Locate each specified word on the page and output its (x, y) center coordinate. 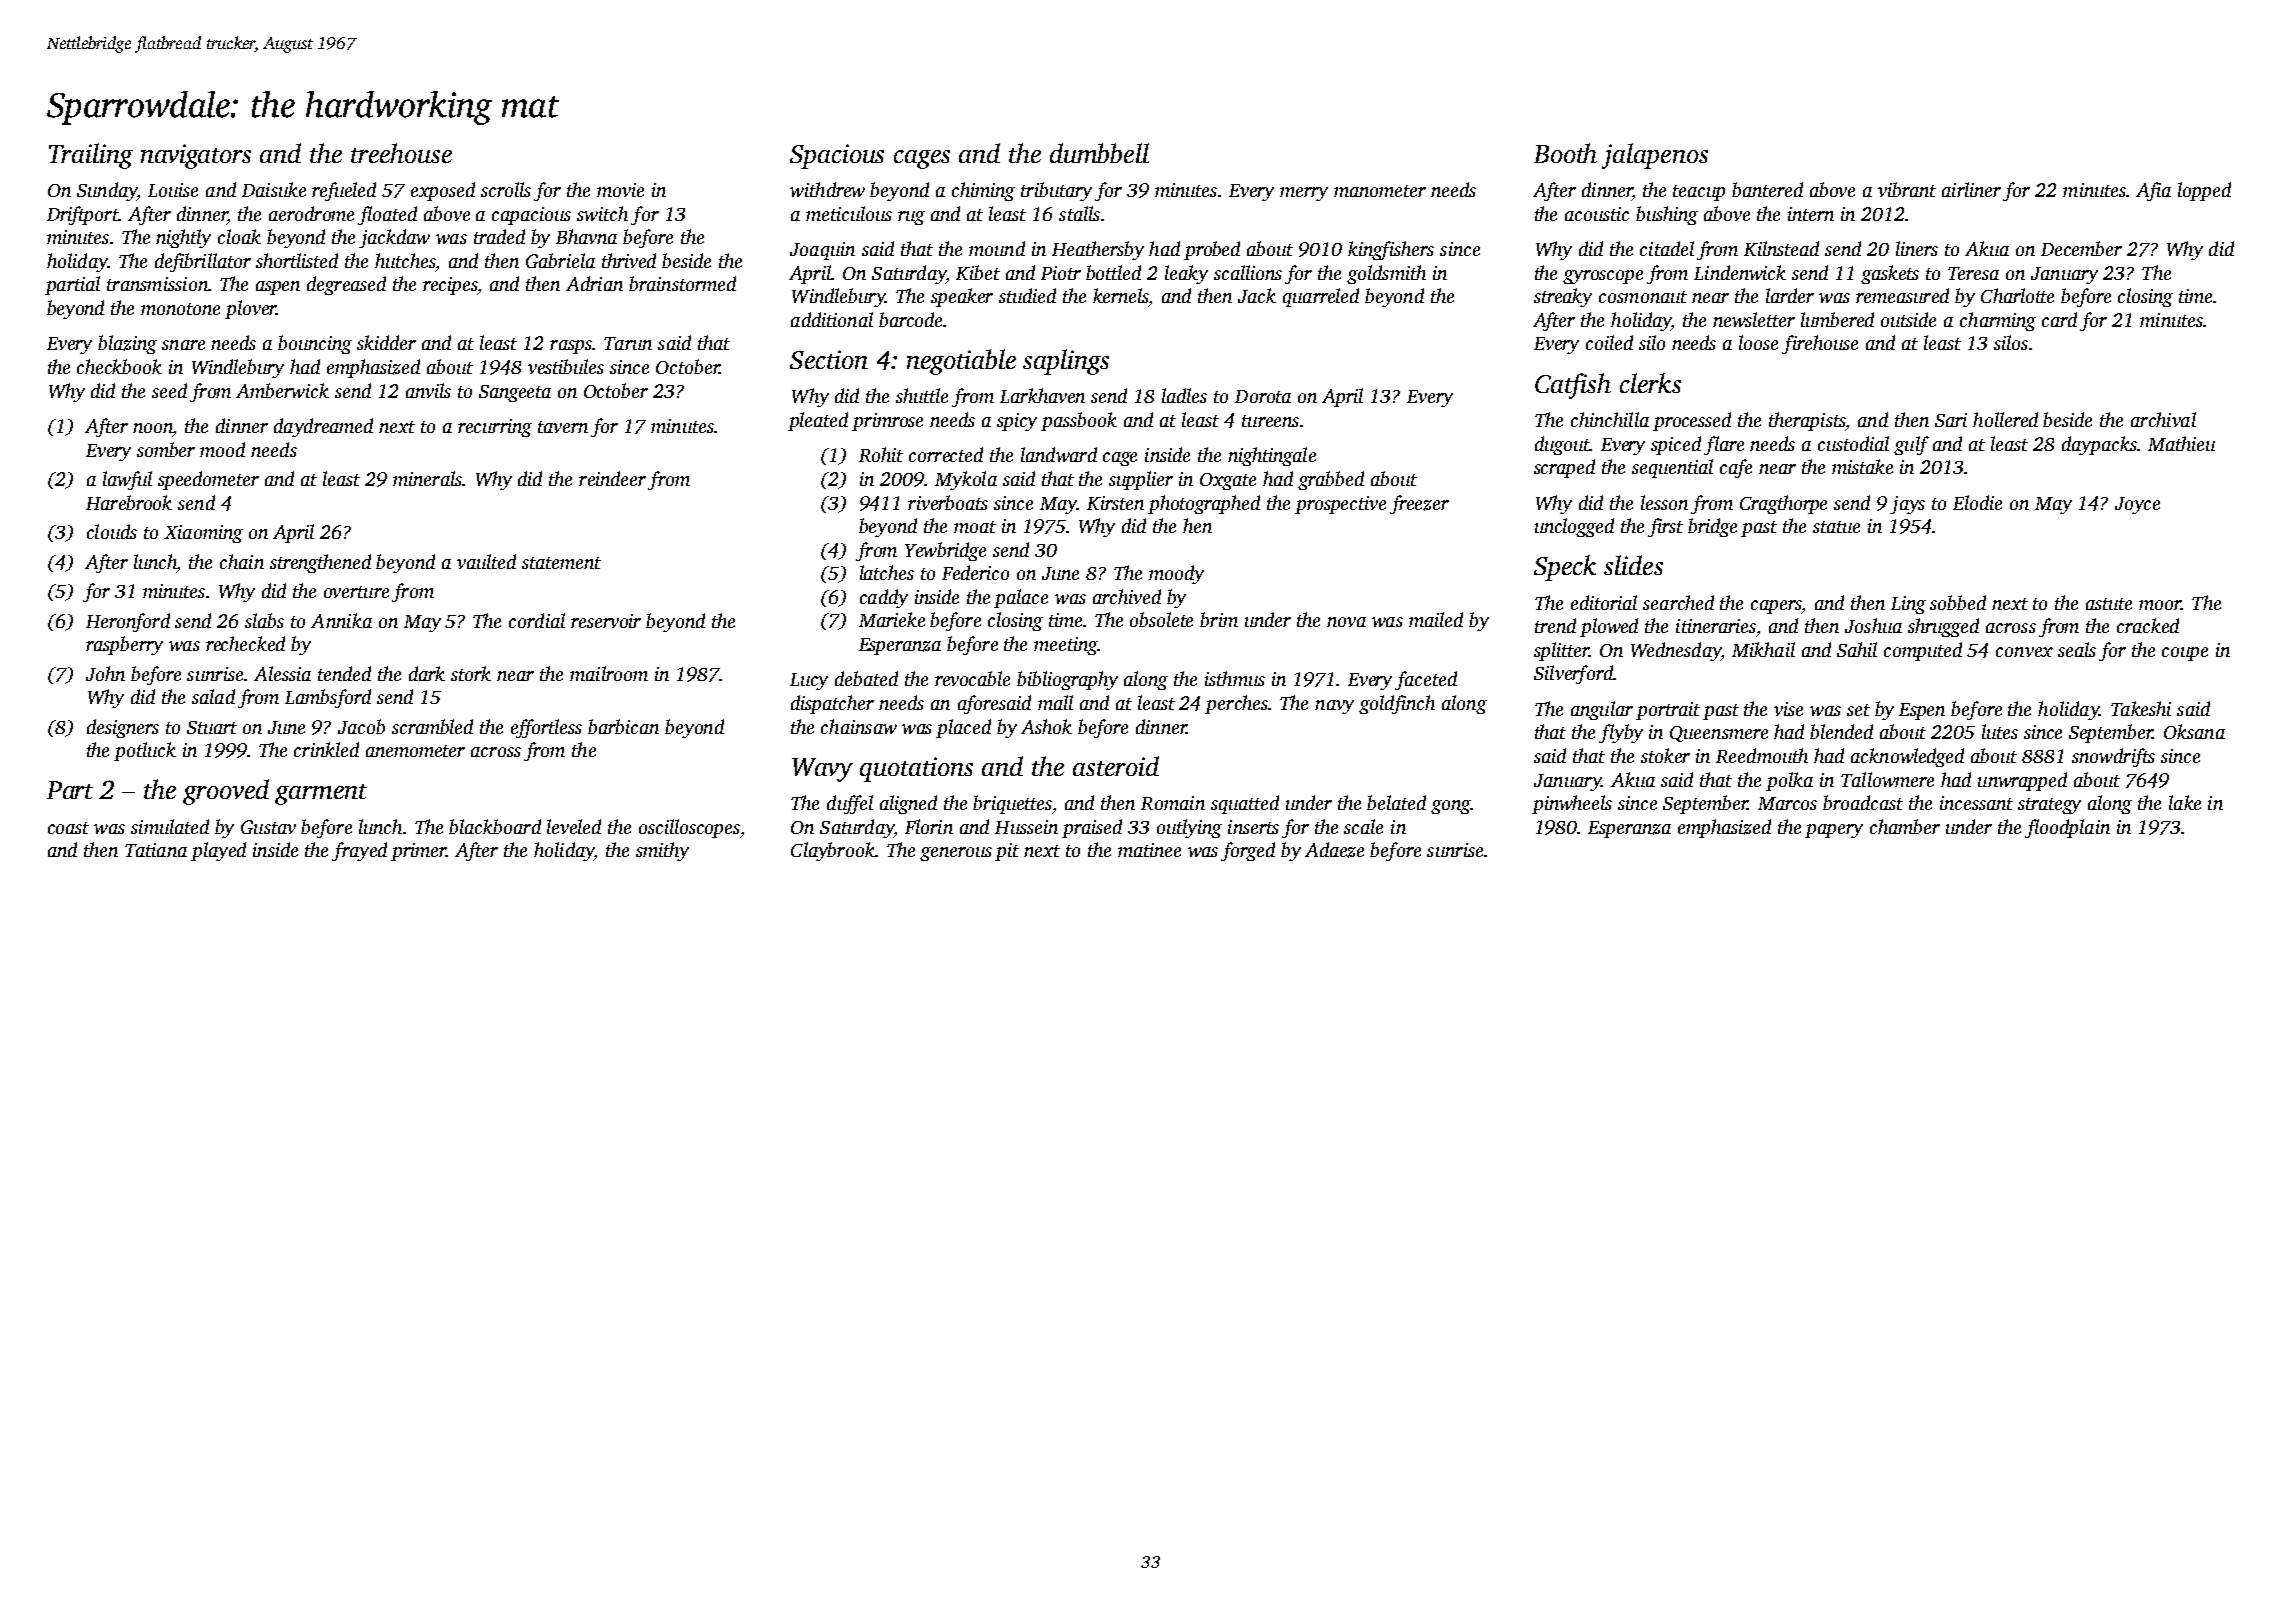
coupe (2185, 654)
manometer (1380, 191)
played (218, 851)
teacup (1699, 193)
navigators (196, 156)
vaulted (486, 561)
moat (975, 527)
